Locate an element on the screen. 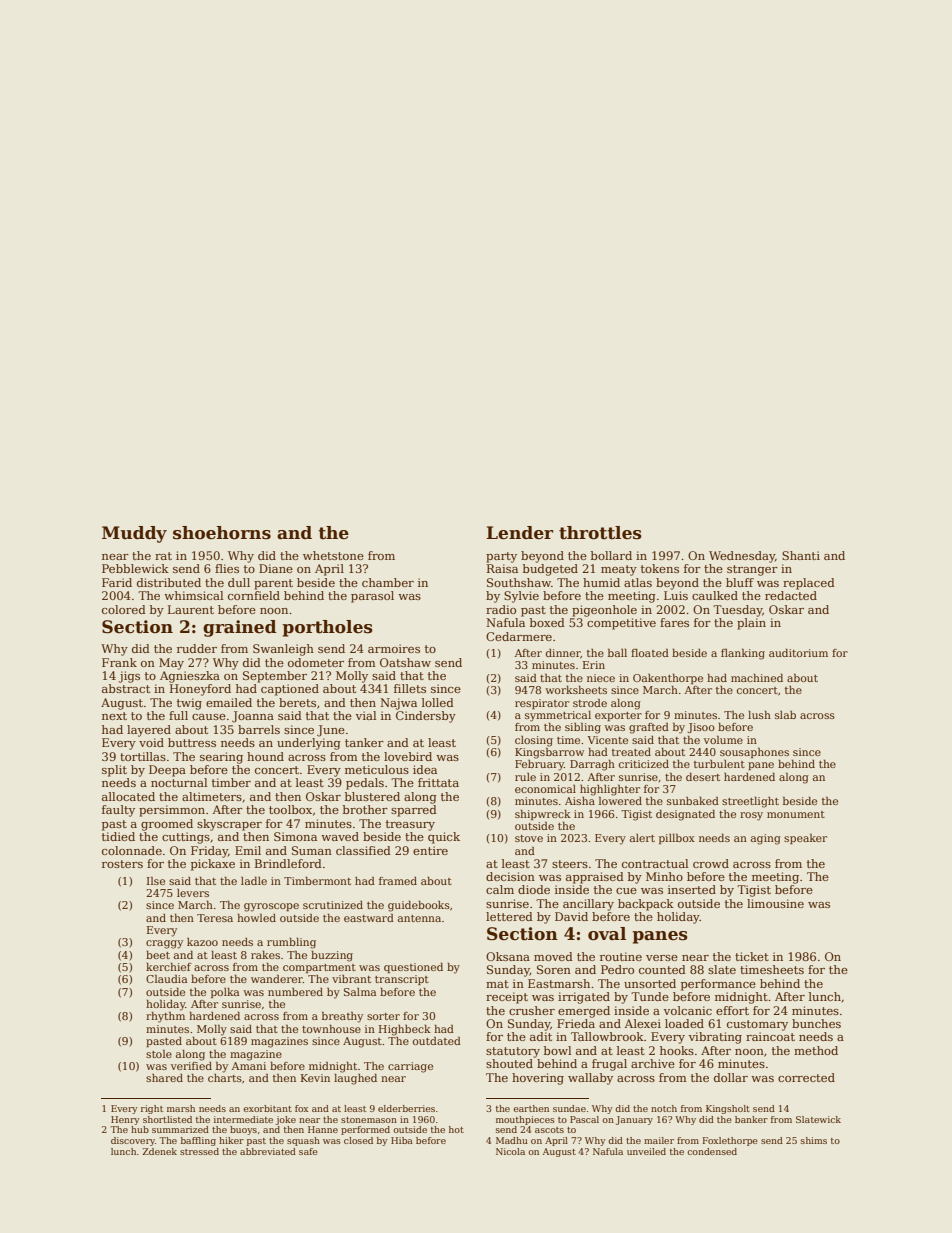 This screenshot has width=952, height=1233. Hiba is located at coordinates (402, 1140).
